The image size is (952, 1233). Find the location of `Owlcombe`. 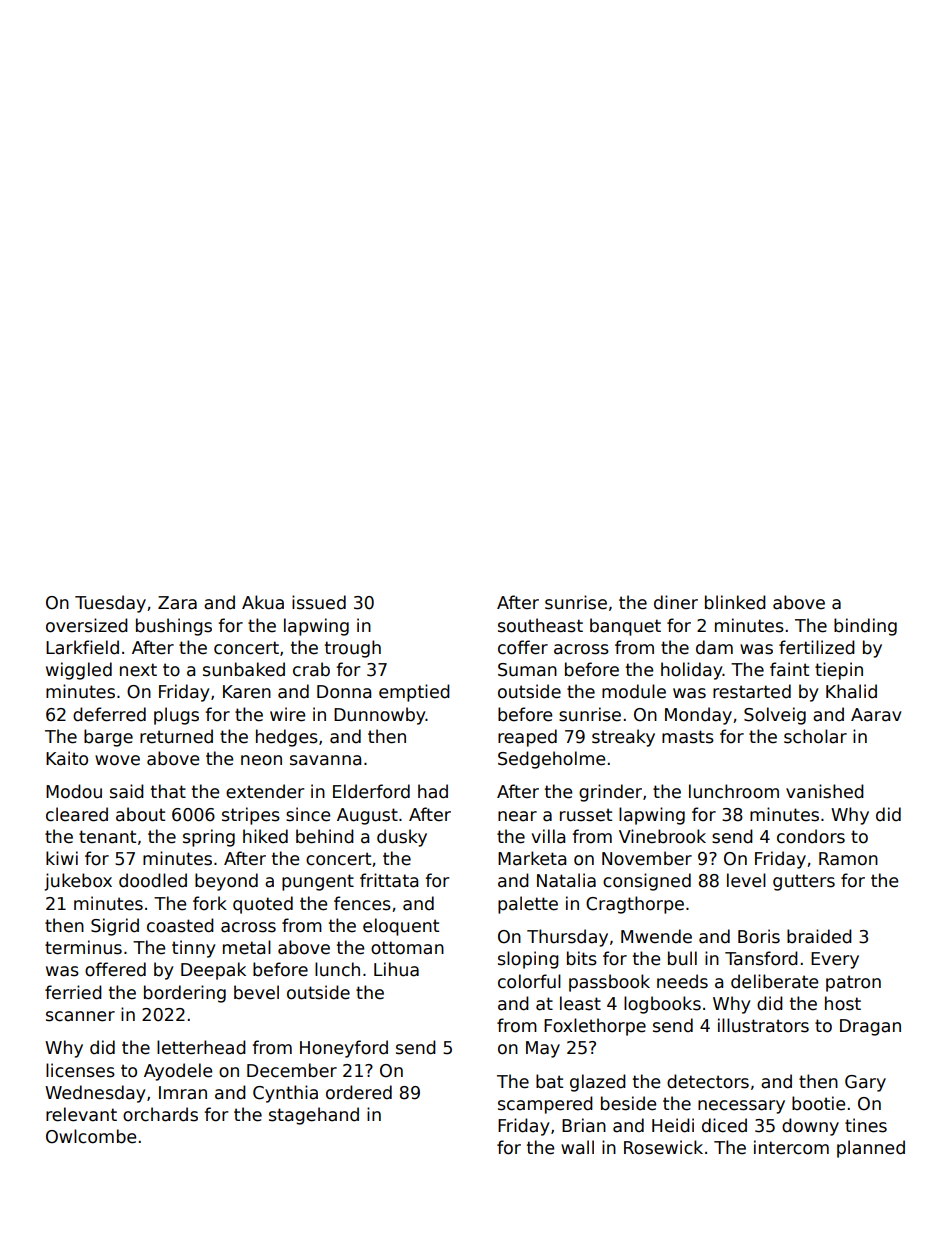

Owlcombe is located at coordinates (91, 1136).
